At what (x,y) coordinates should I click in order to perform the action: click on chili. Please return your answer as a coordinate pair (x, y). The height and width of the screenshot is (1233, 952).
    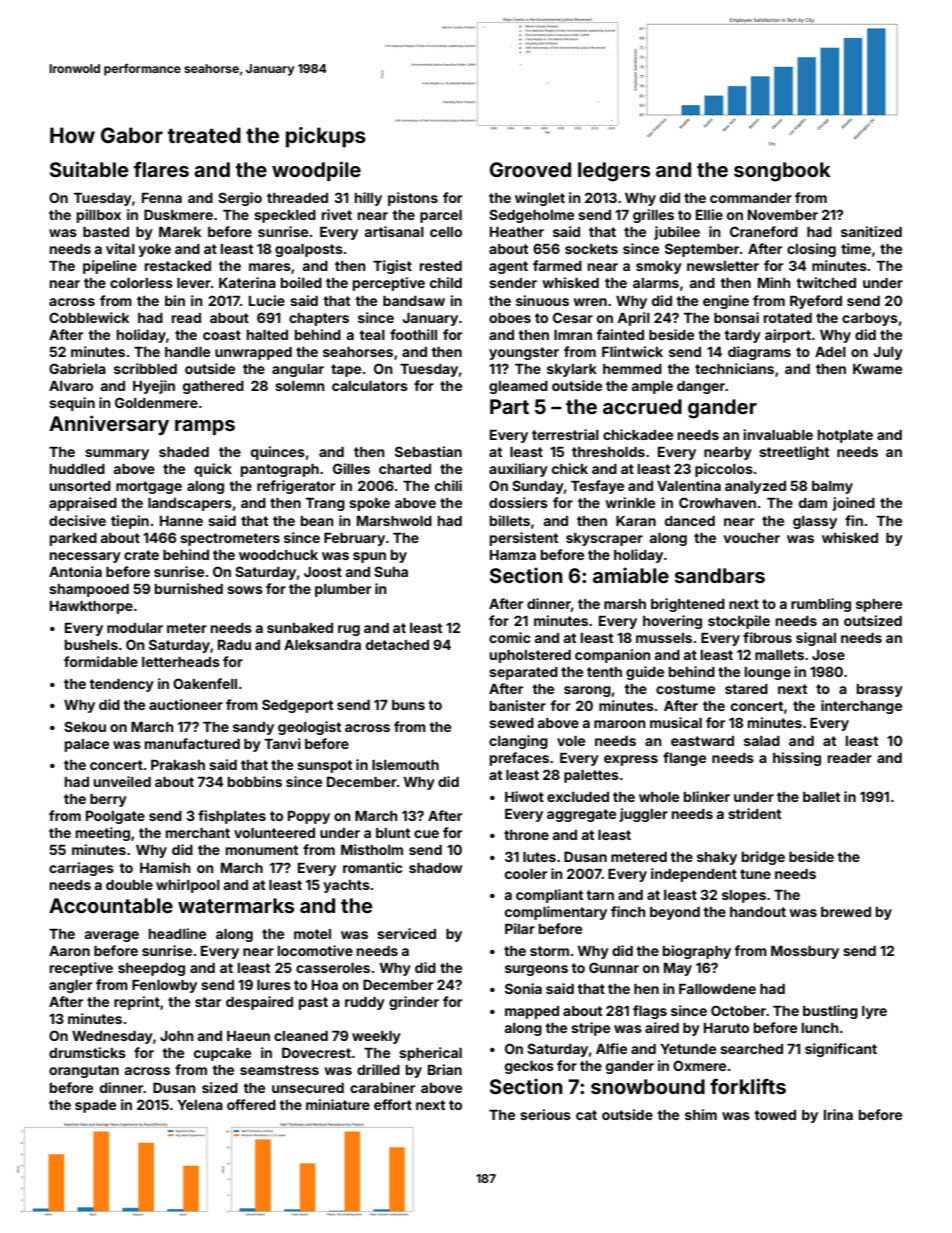
    Looking at the image, I should click on (448, 485).
